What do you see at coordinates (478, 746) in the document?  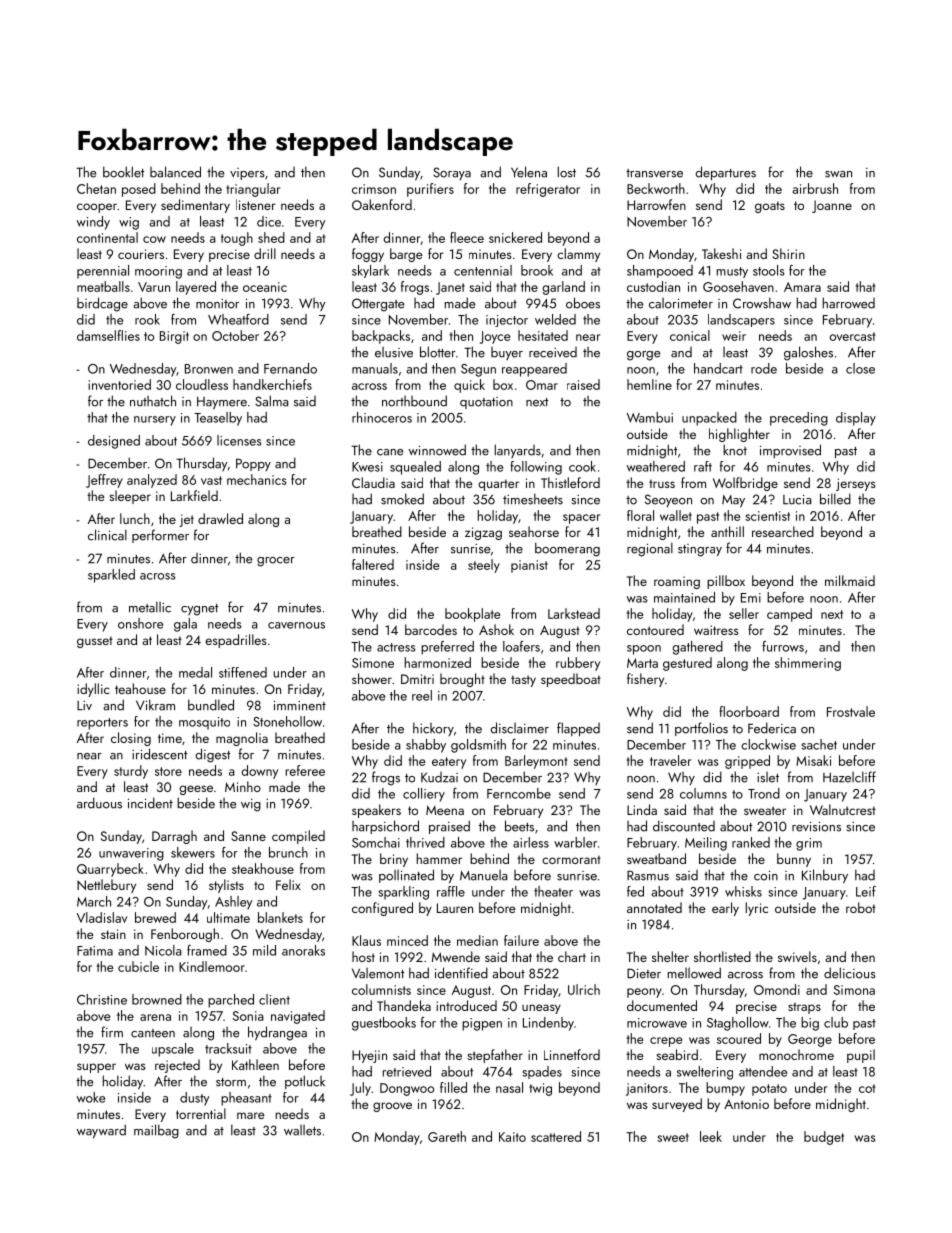 I see `goldsmith` at bounding box center [478, 746].
